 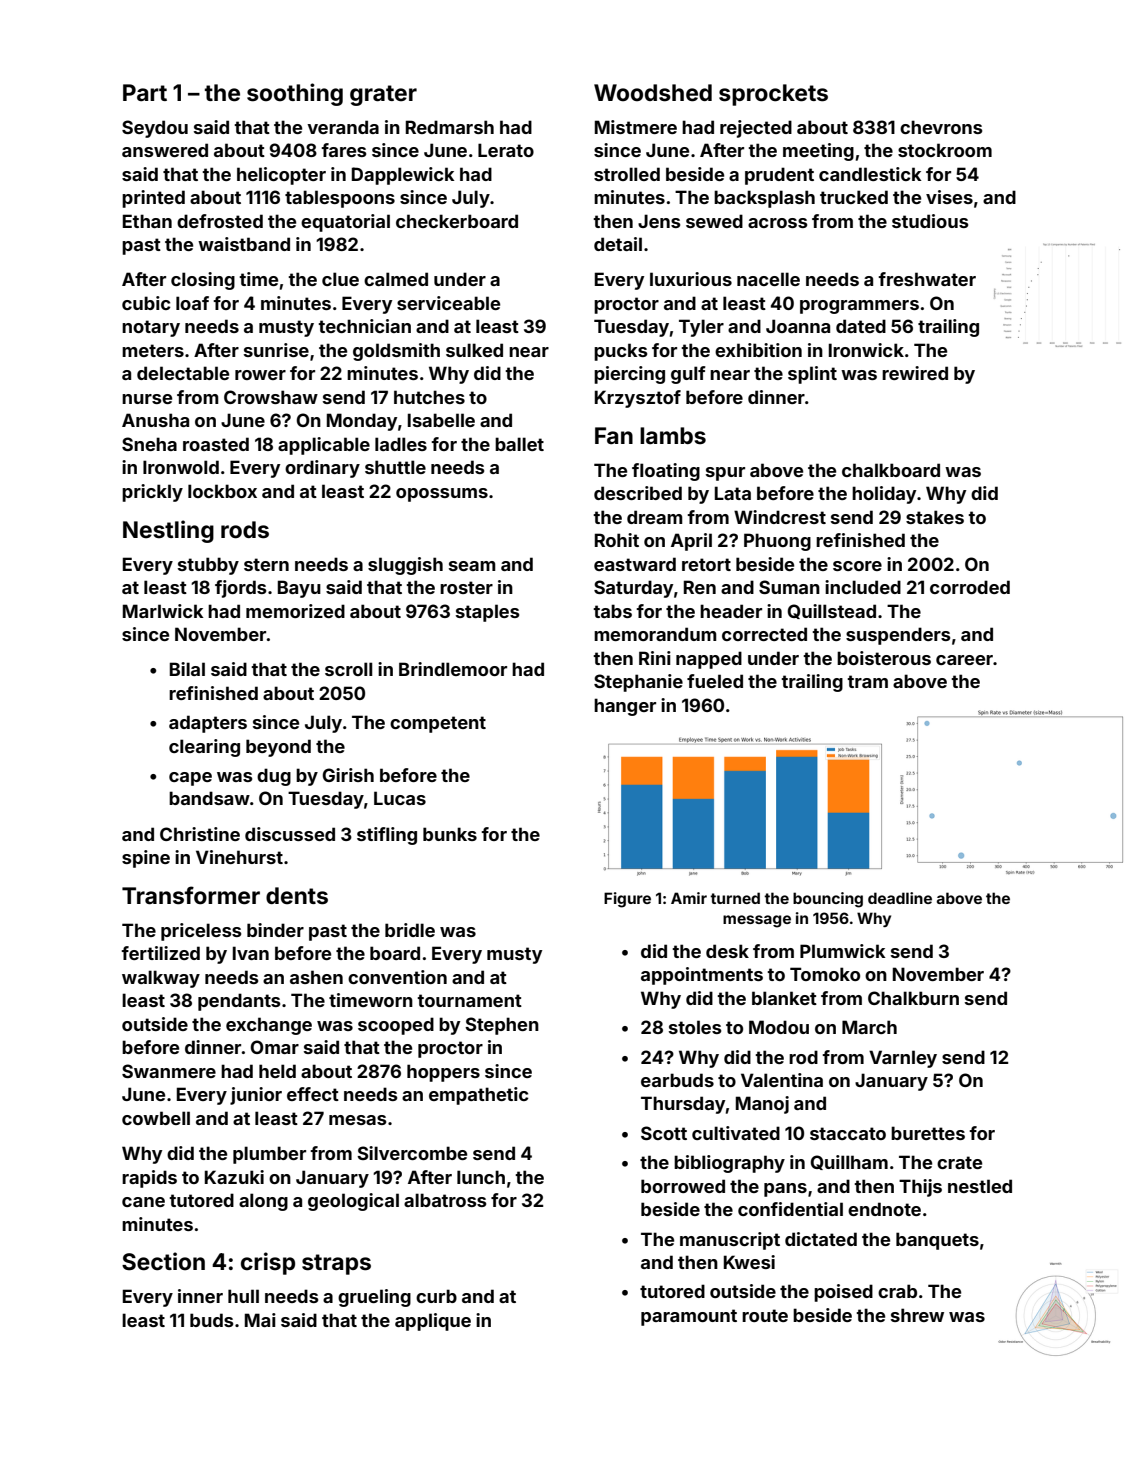 What do you see at coordinates (450, 834) in the document?
I see `bunks` at bounding box center [450, 834].
